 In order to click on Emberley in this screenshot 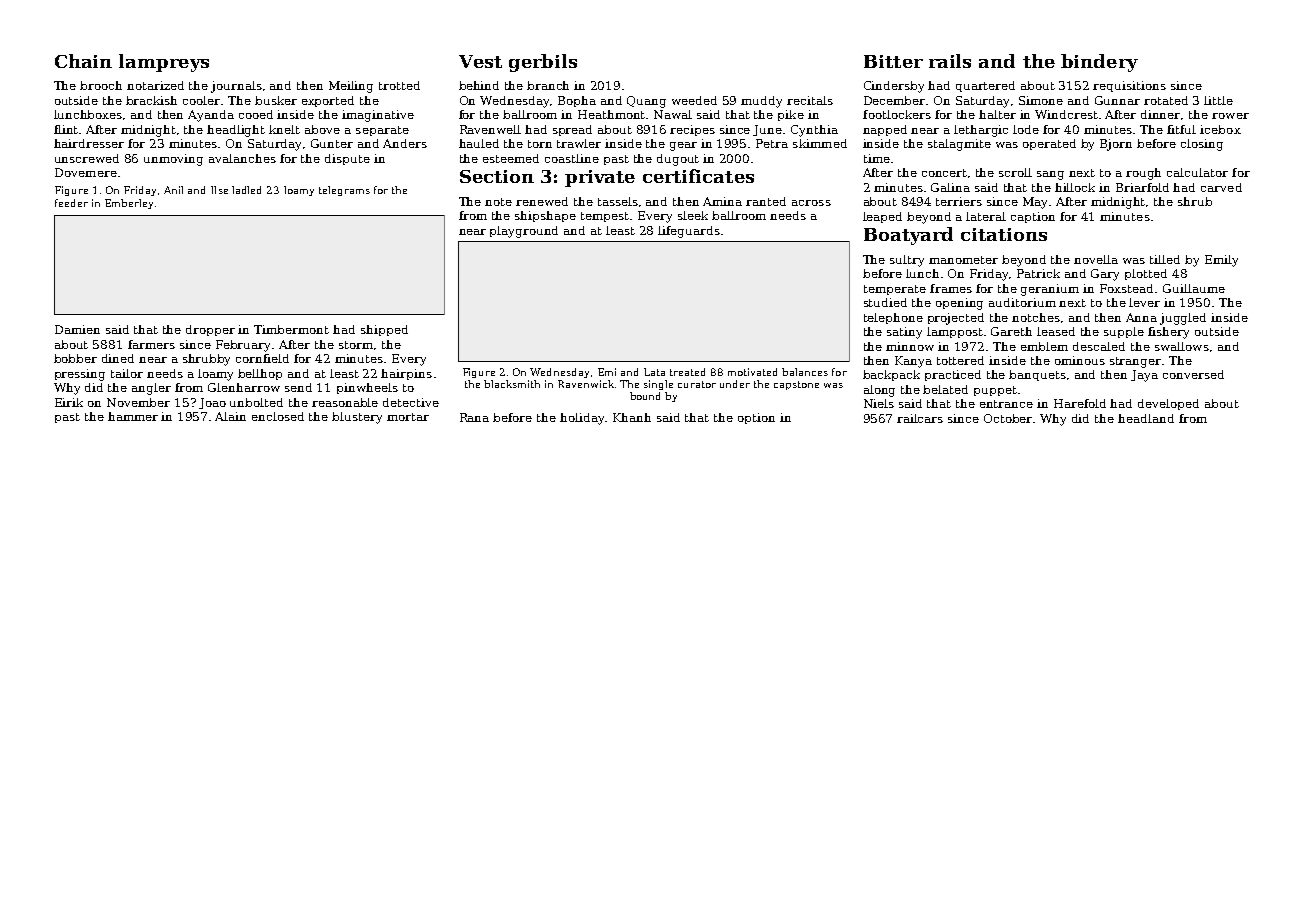, I will do `click(129, 204)`.
